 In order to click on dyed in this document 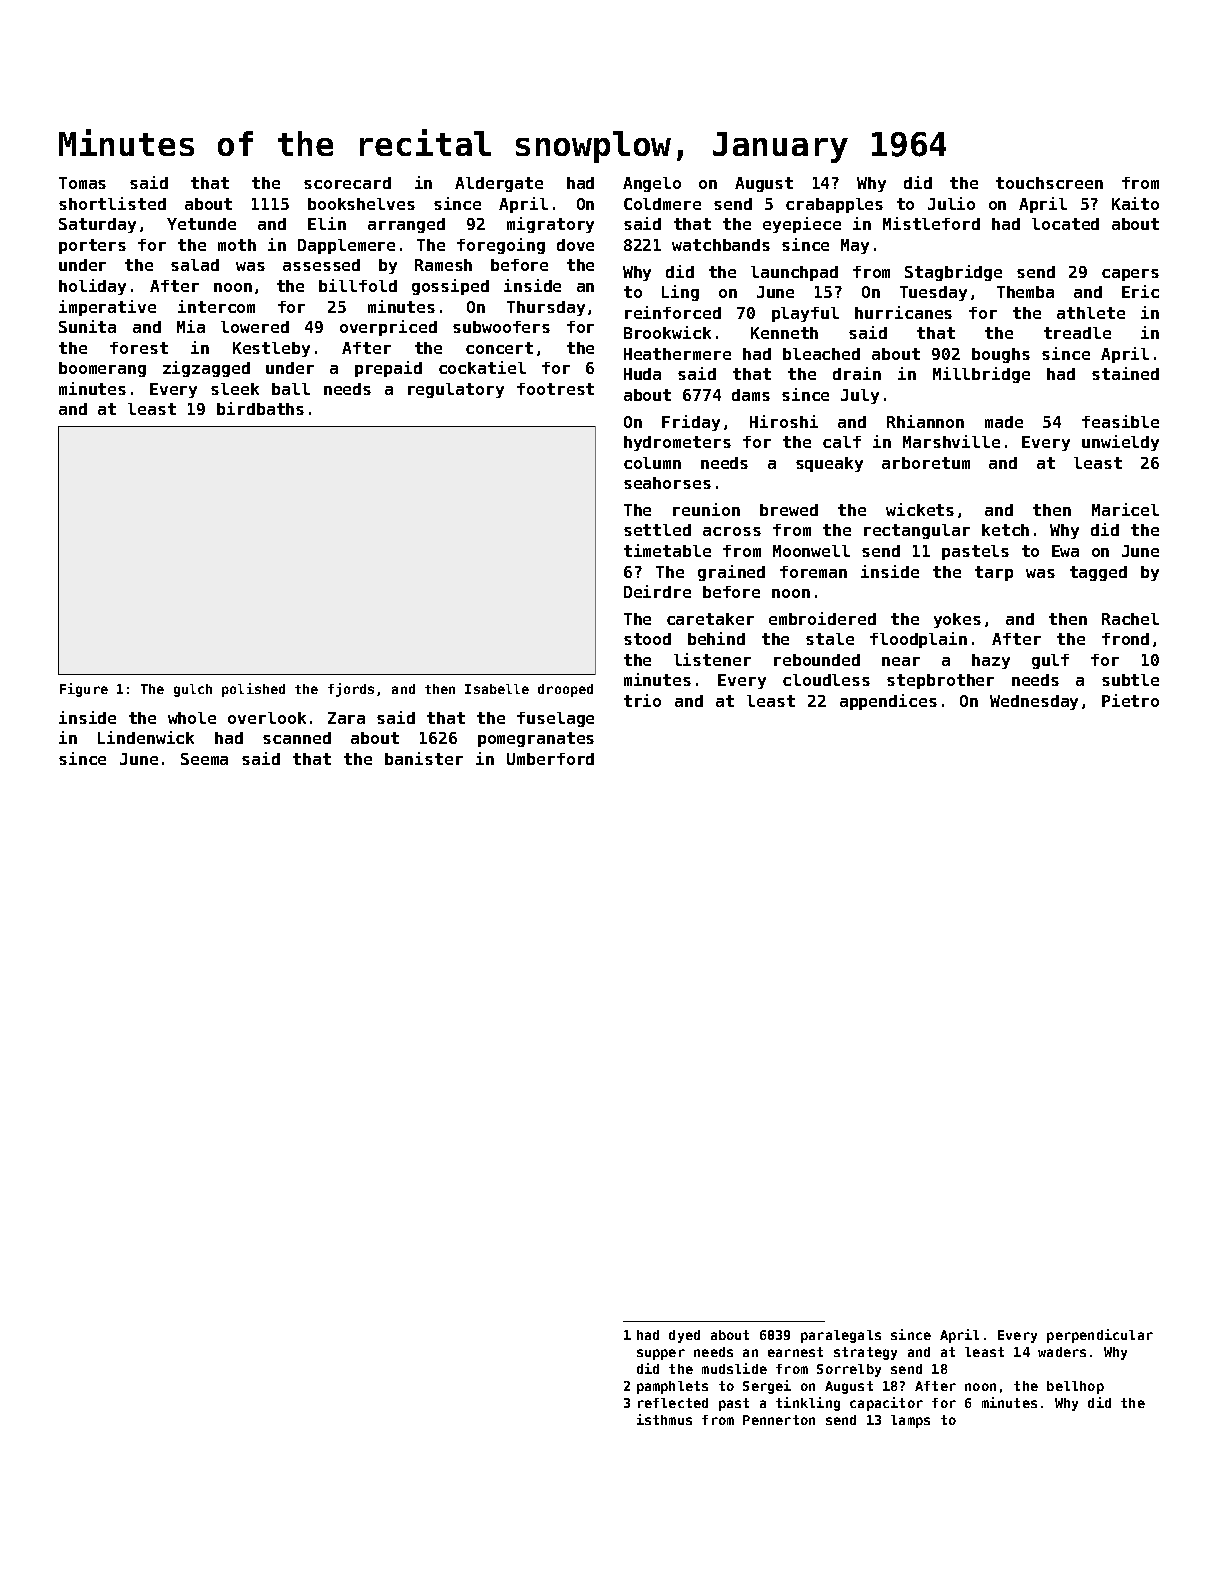, I will do `click(684, 1336)`.
